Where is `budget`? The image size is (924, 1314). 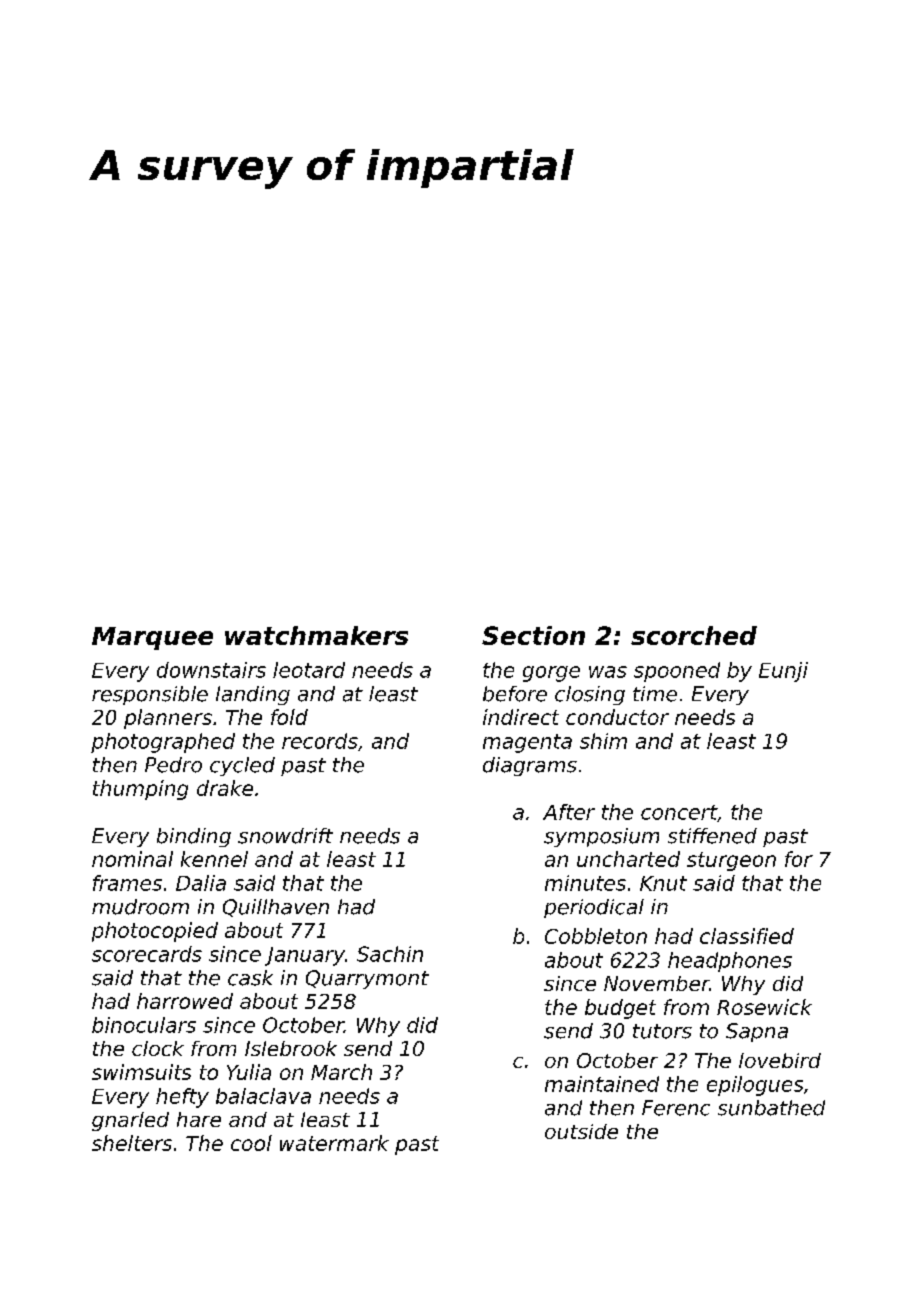 budget is located at coordinates (620, 1009).
